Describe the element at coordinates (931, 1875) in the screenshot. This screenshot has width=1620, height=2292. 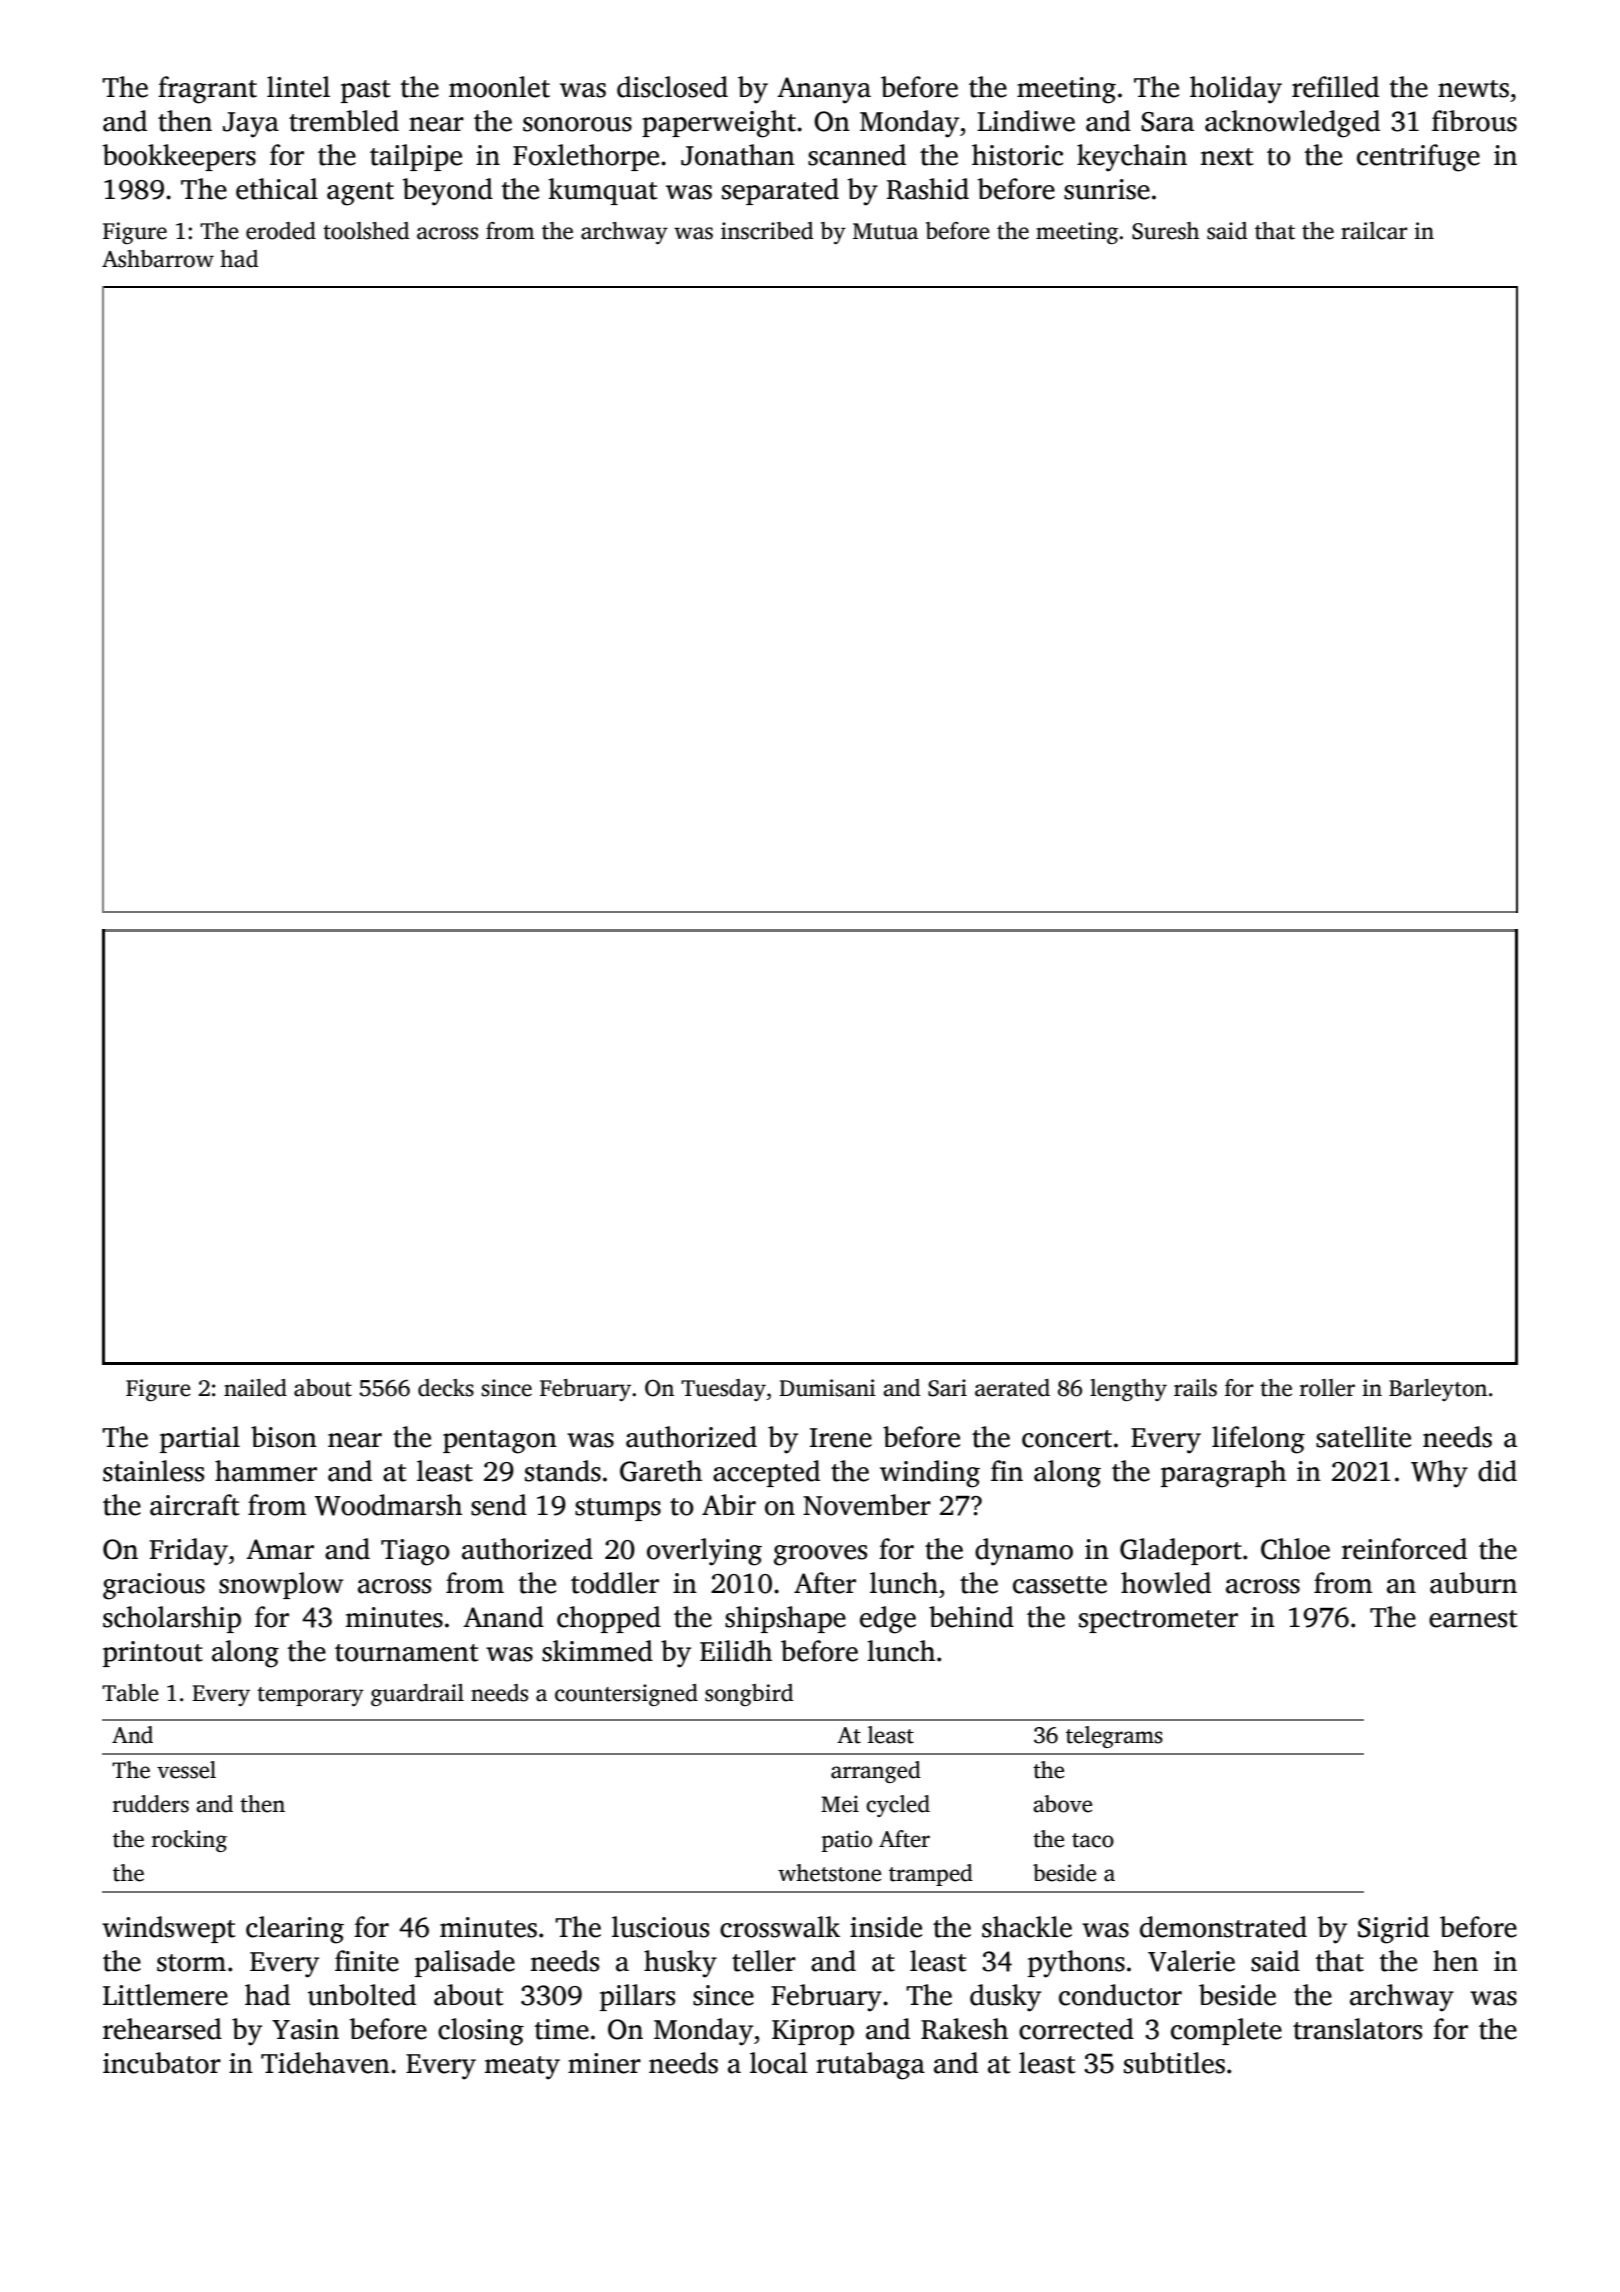
I see `tramped` at that location.
